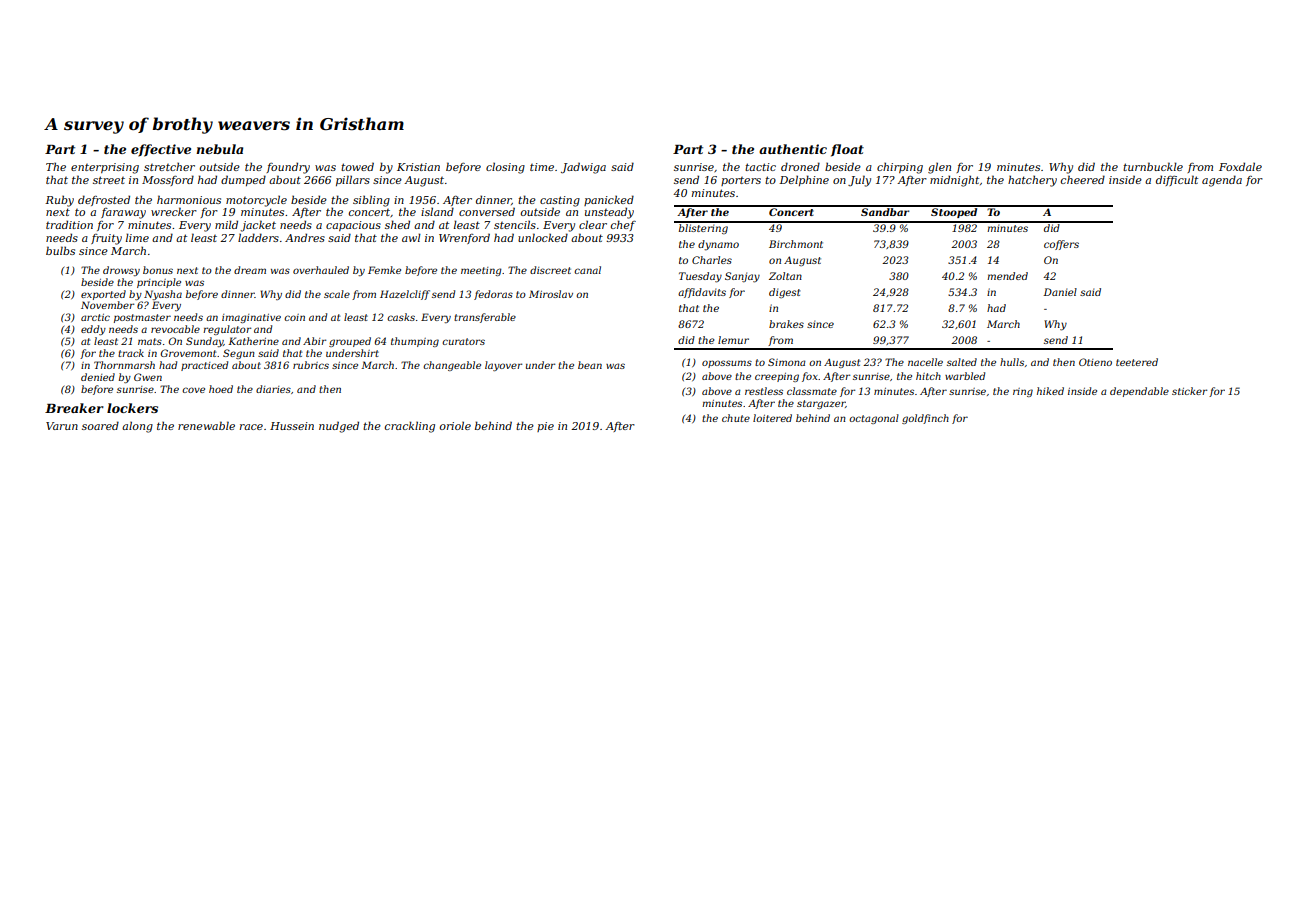 The image size is (1308, 924). Describe the element at coordinates (847, 150) in the document. I see `float` at that location.
